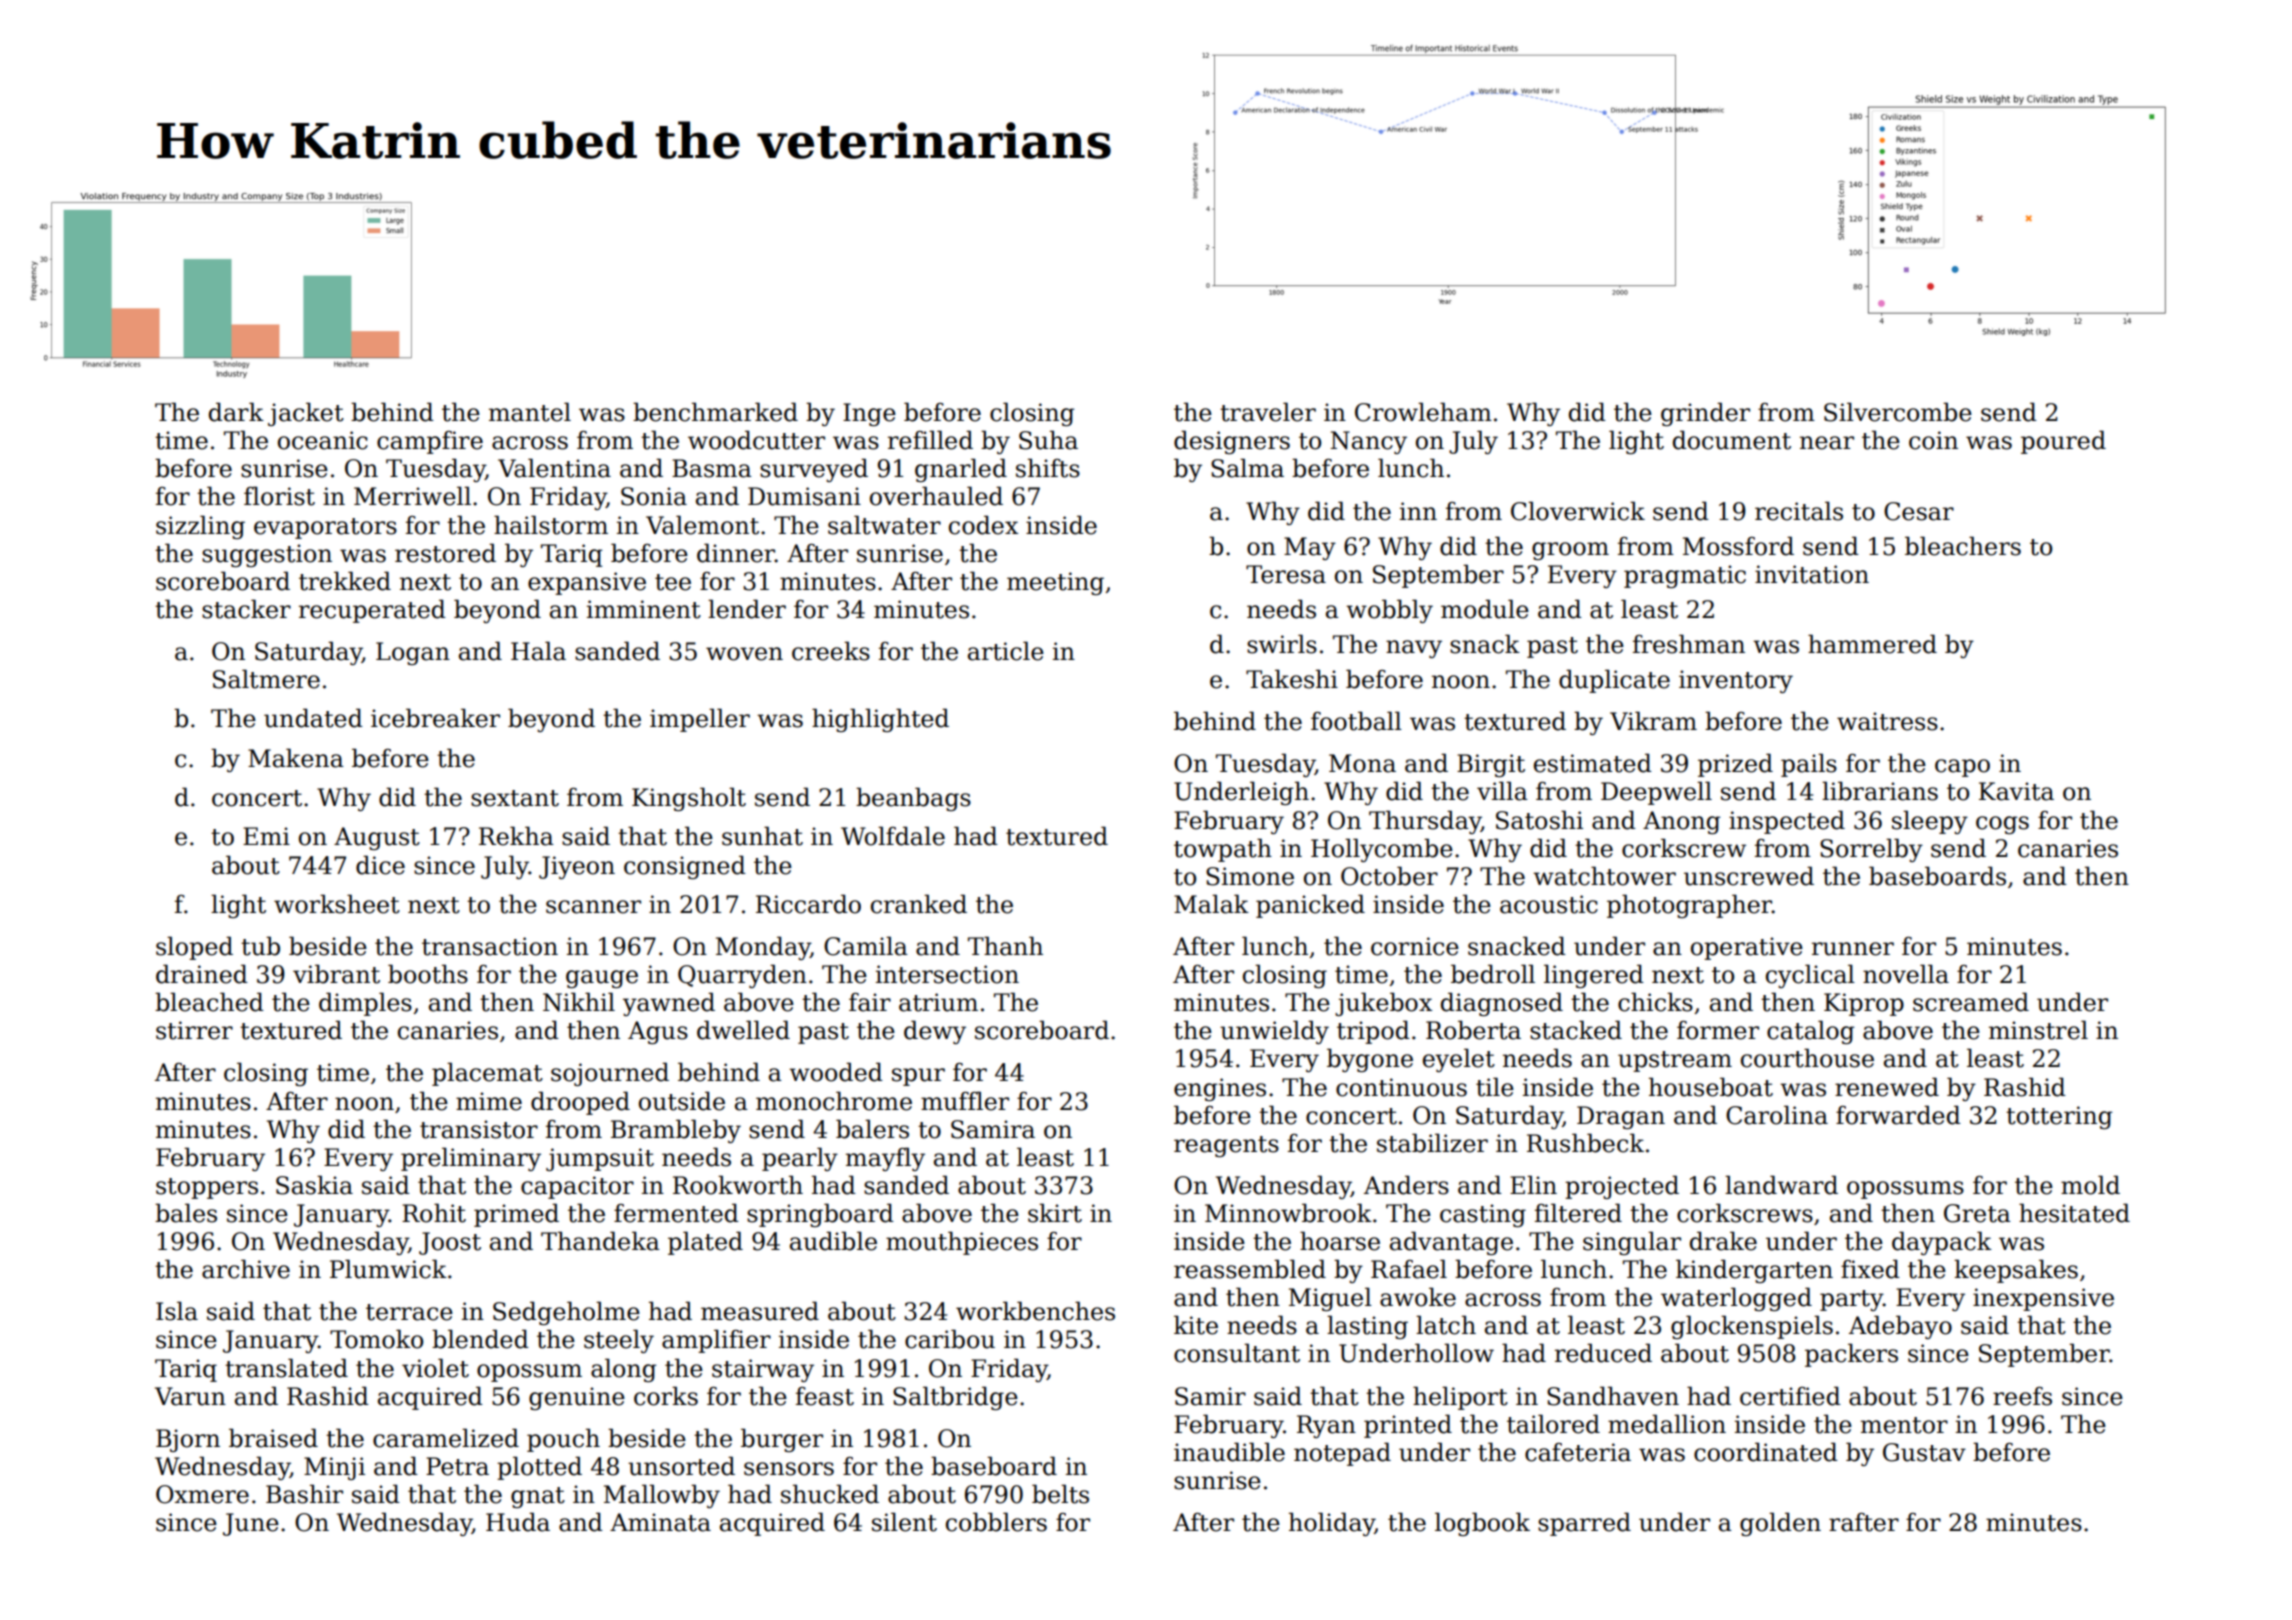  I want to click on golden, so click(1780, 1524).
